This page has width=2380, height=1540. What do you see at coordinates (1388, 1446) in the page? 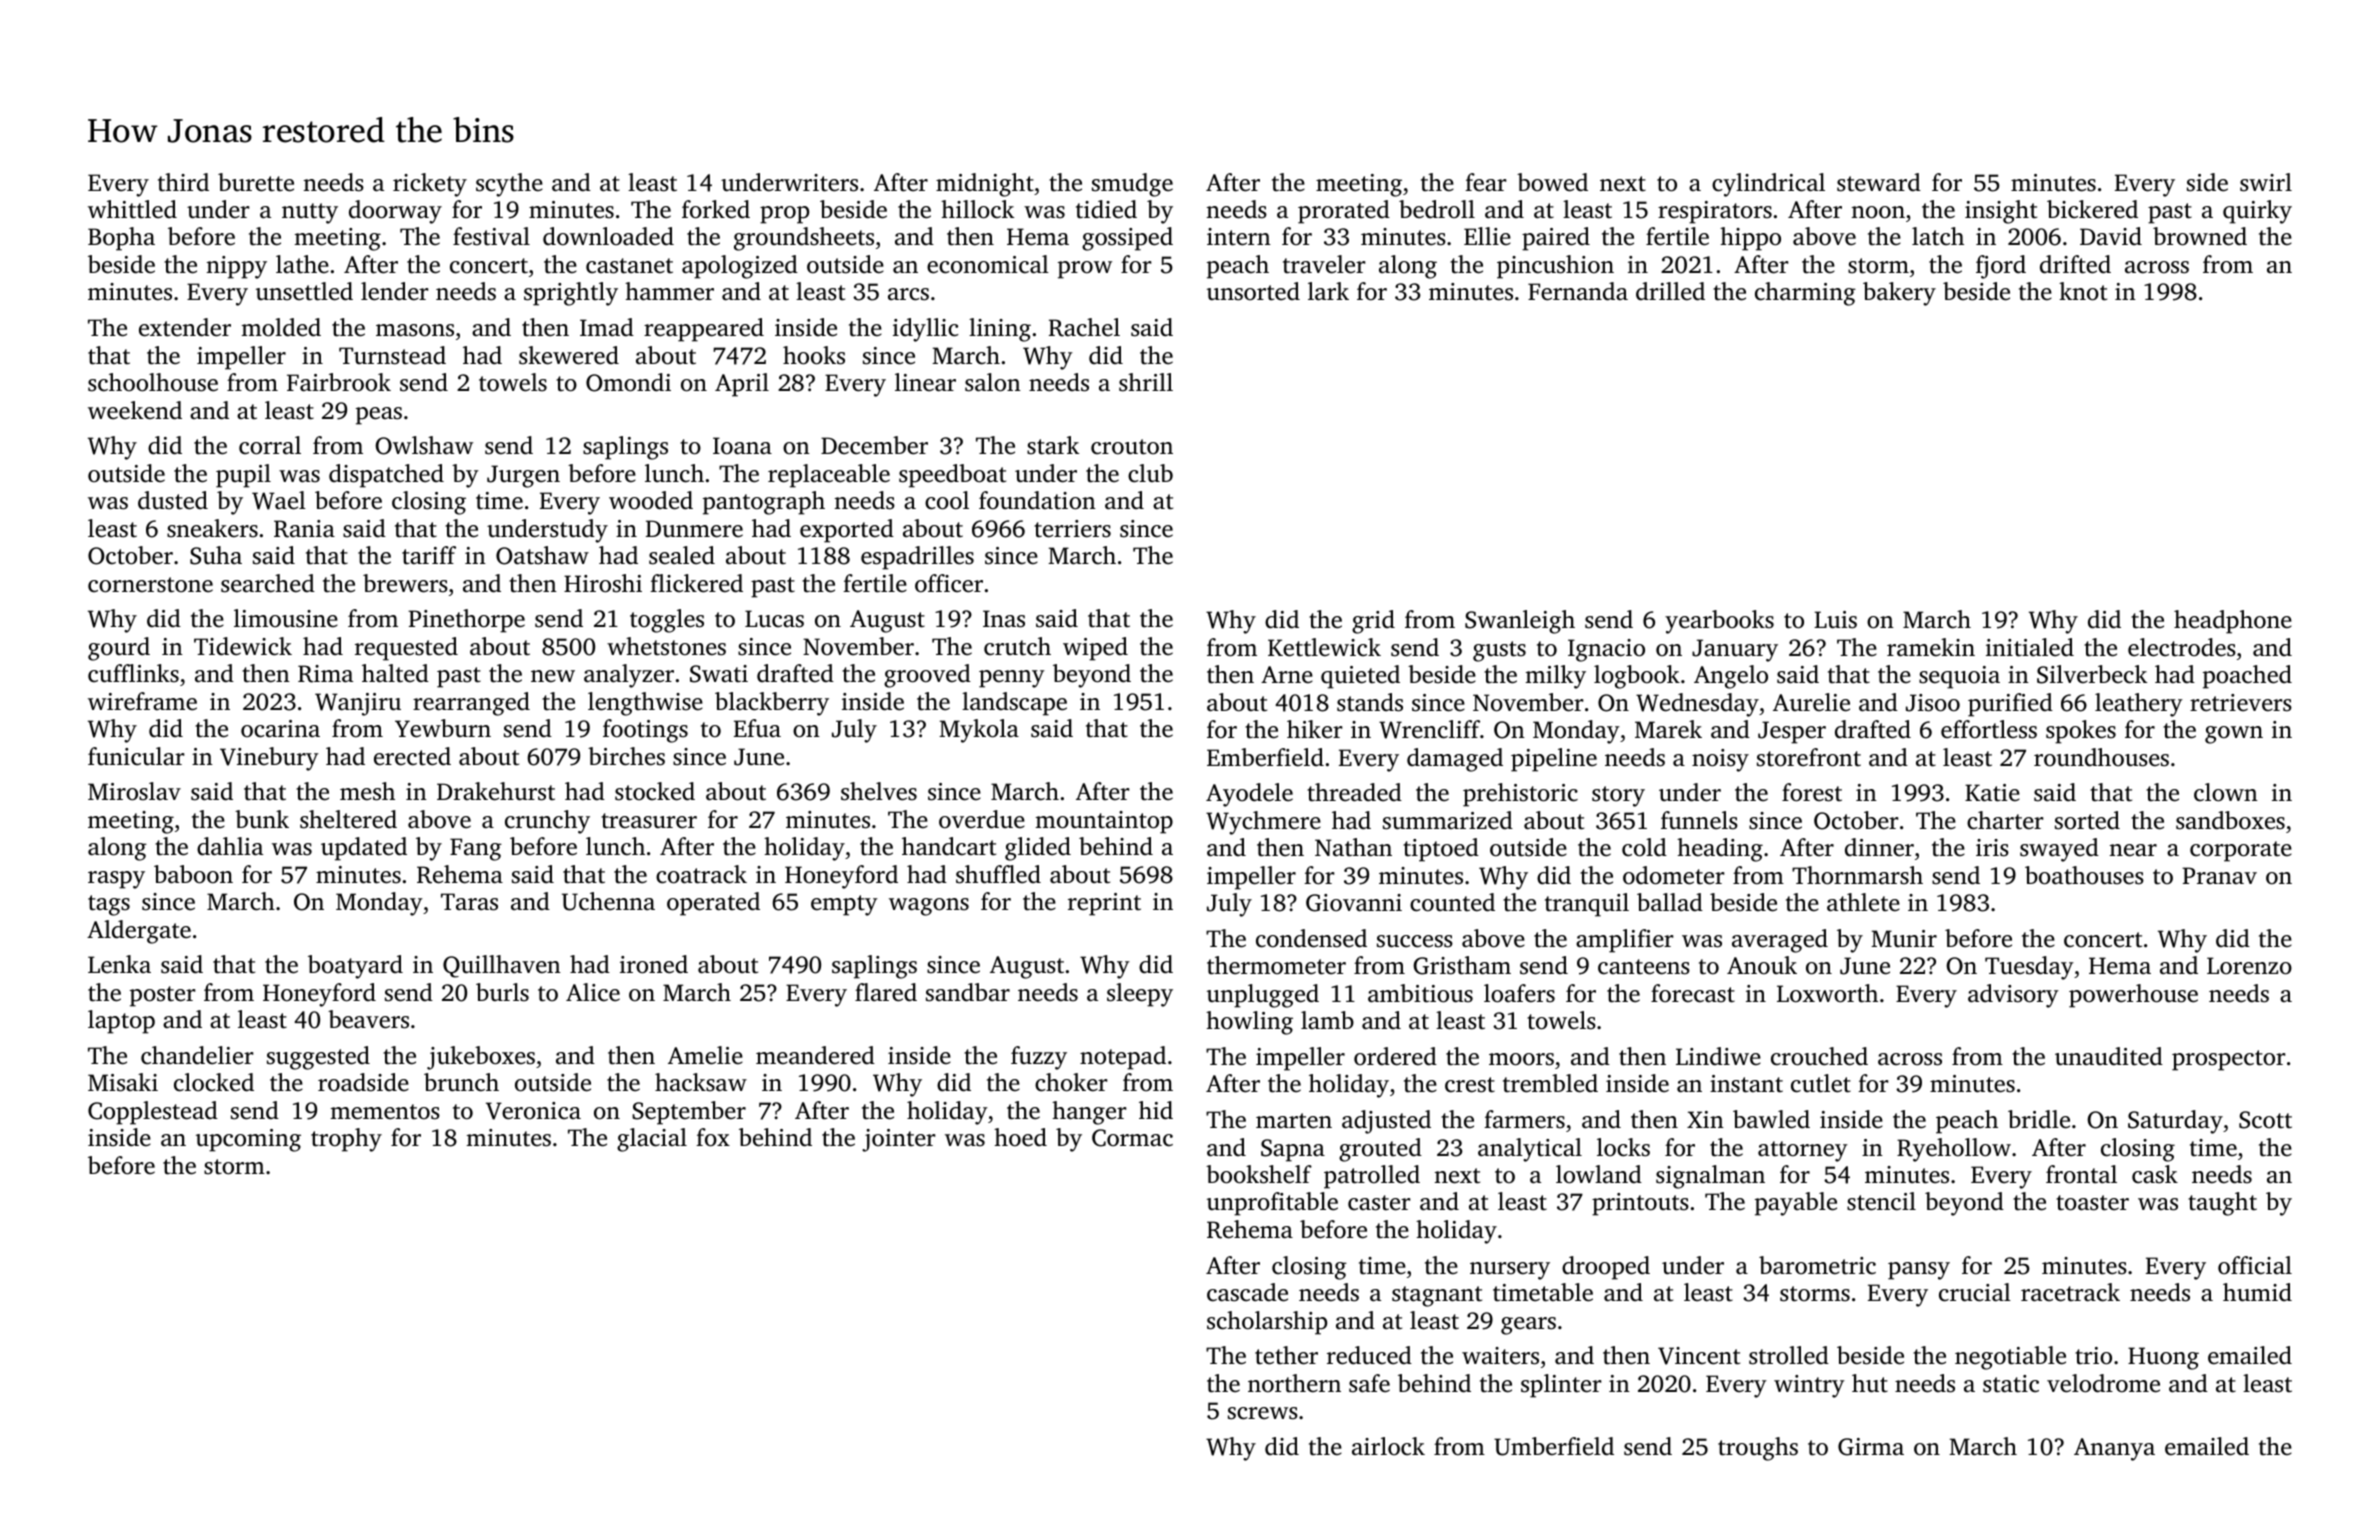
I see `airlock` at bounding box center [1388, 1446].
